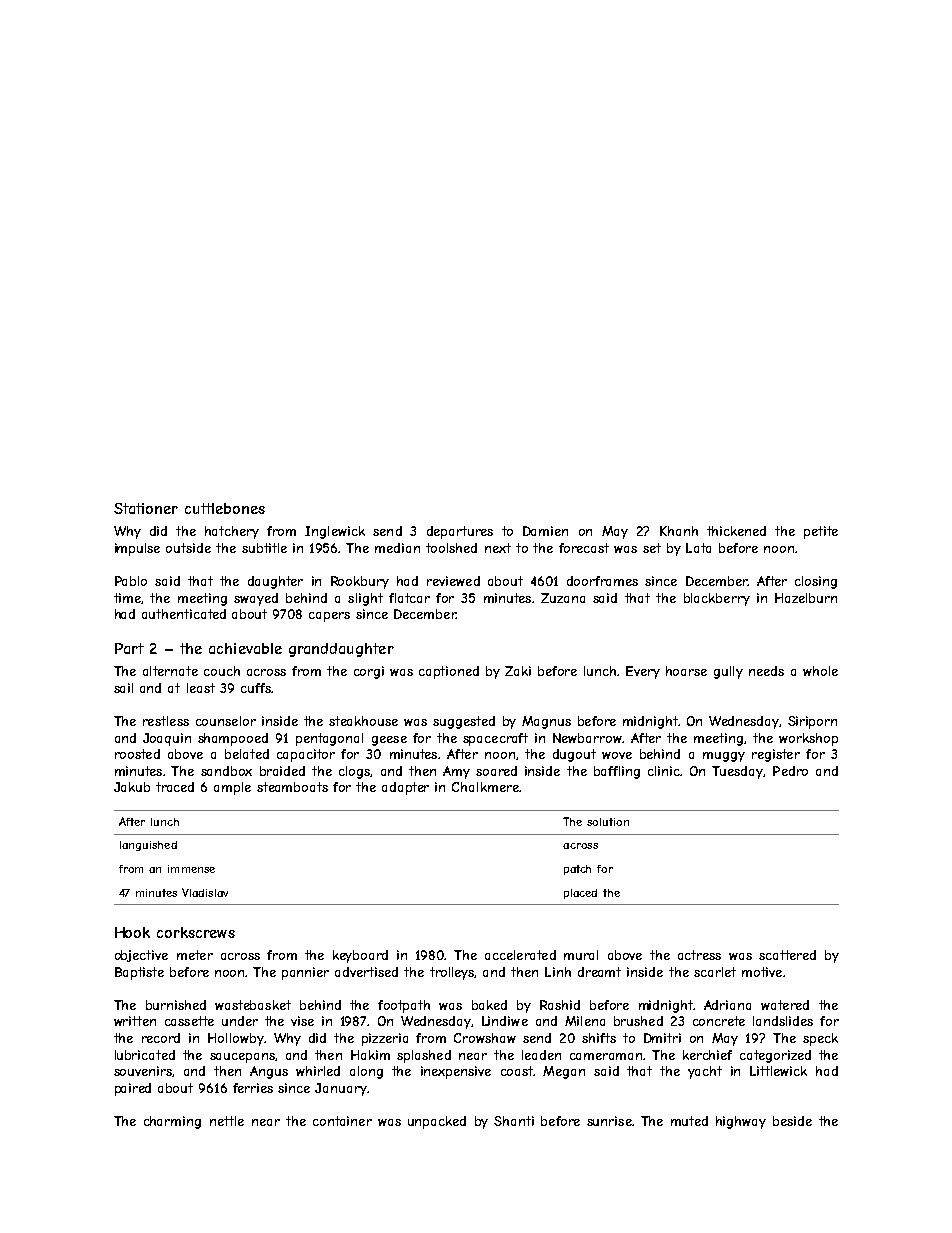 The width and height of the image is (952, 1233). Describe the element at coordinates (577, 870) in the image. I see `patch` at that location.
